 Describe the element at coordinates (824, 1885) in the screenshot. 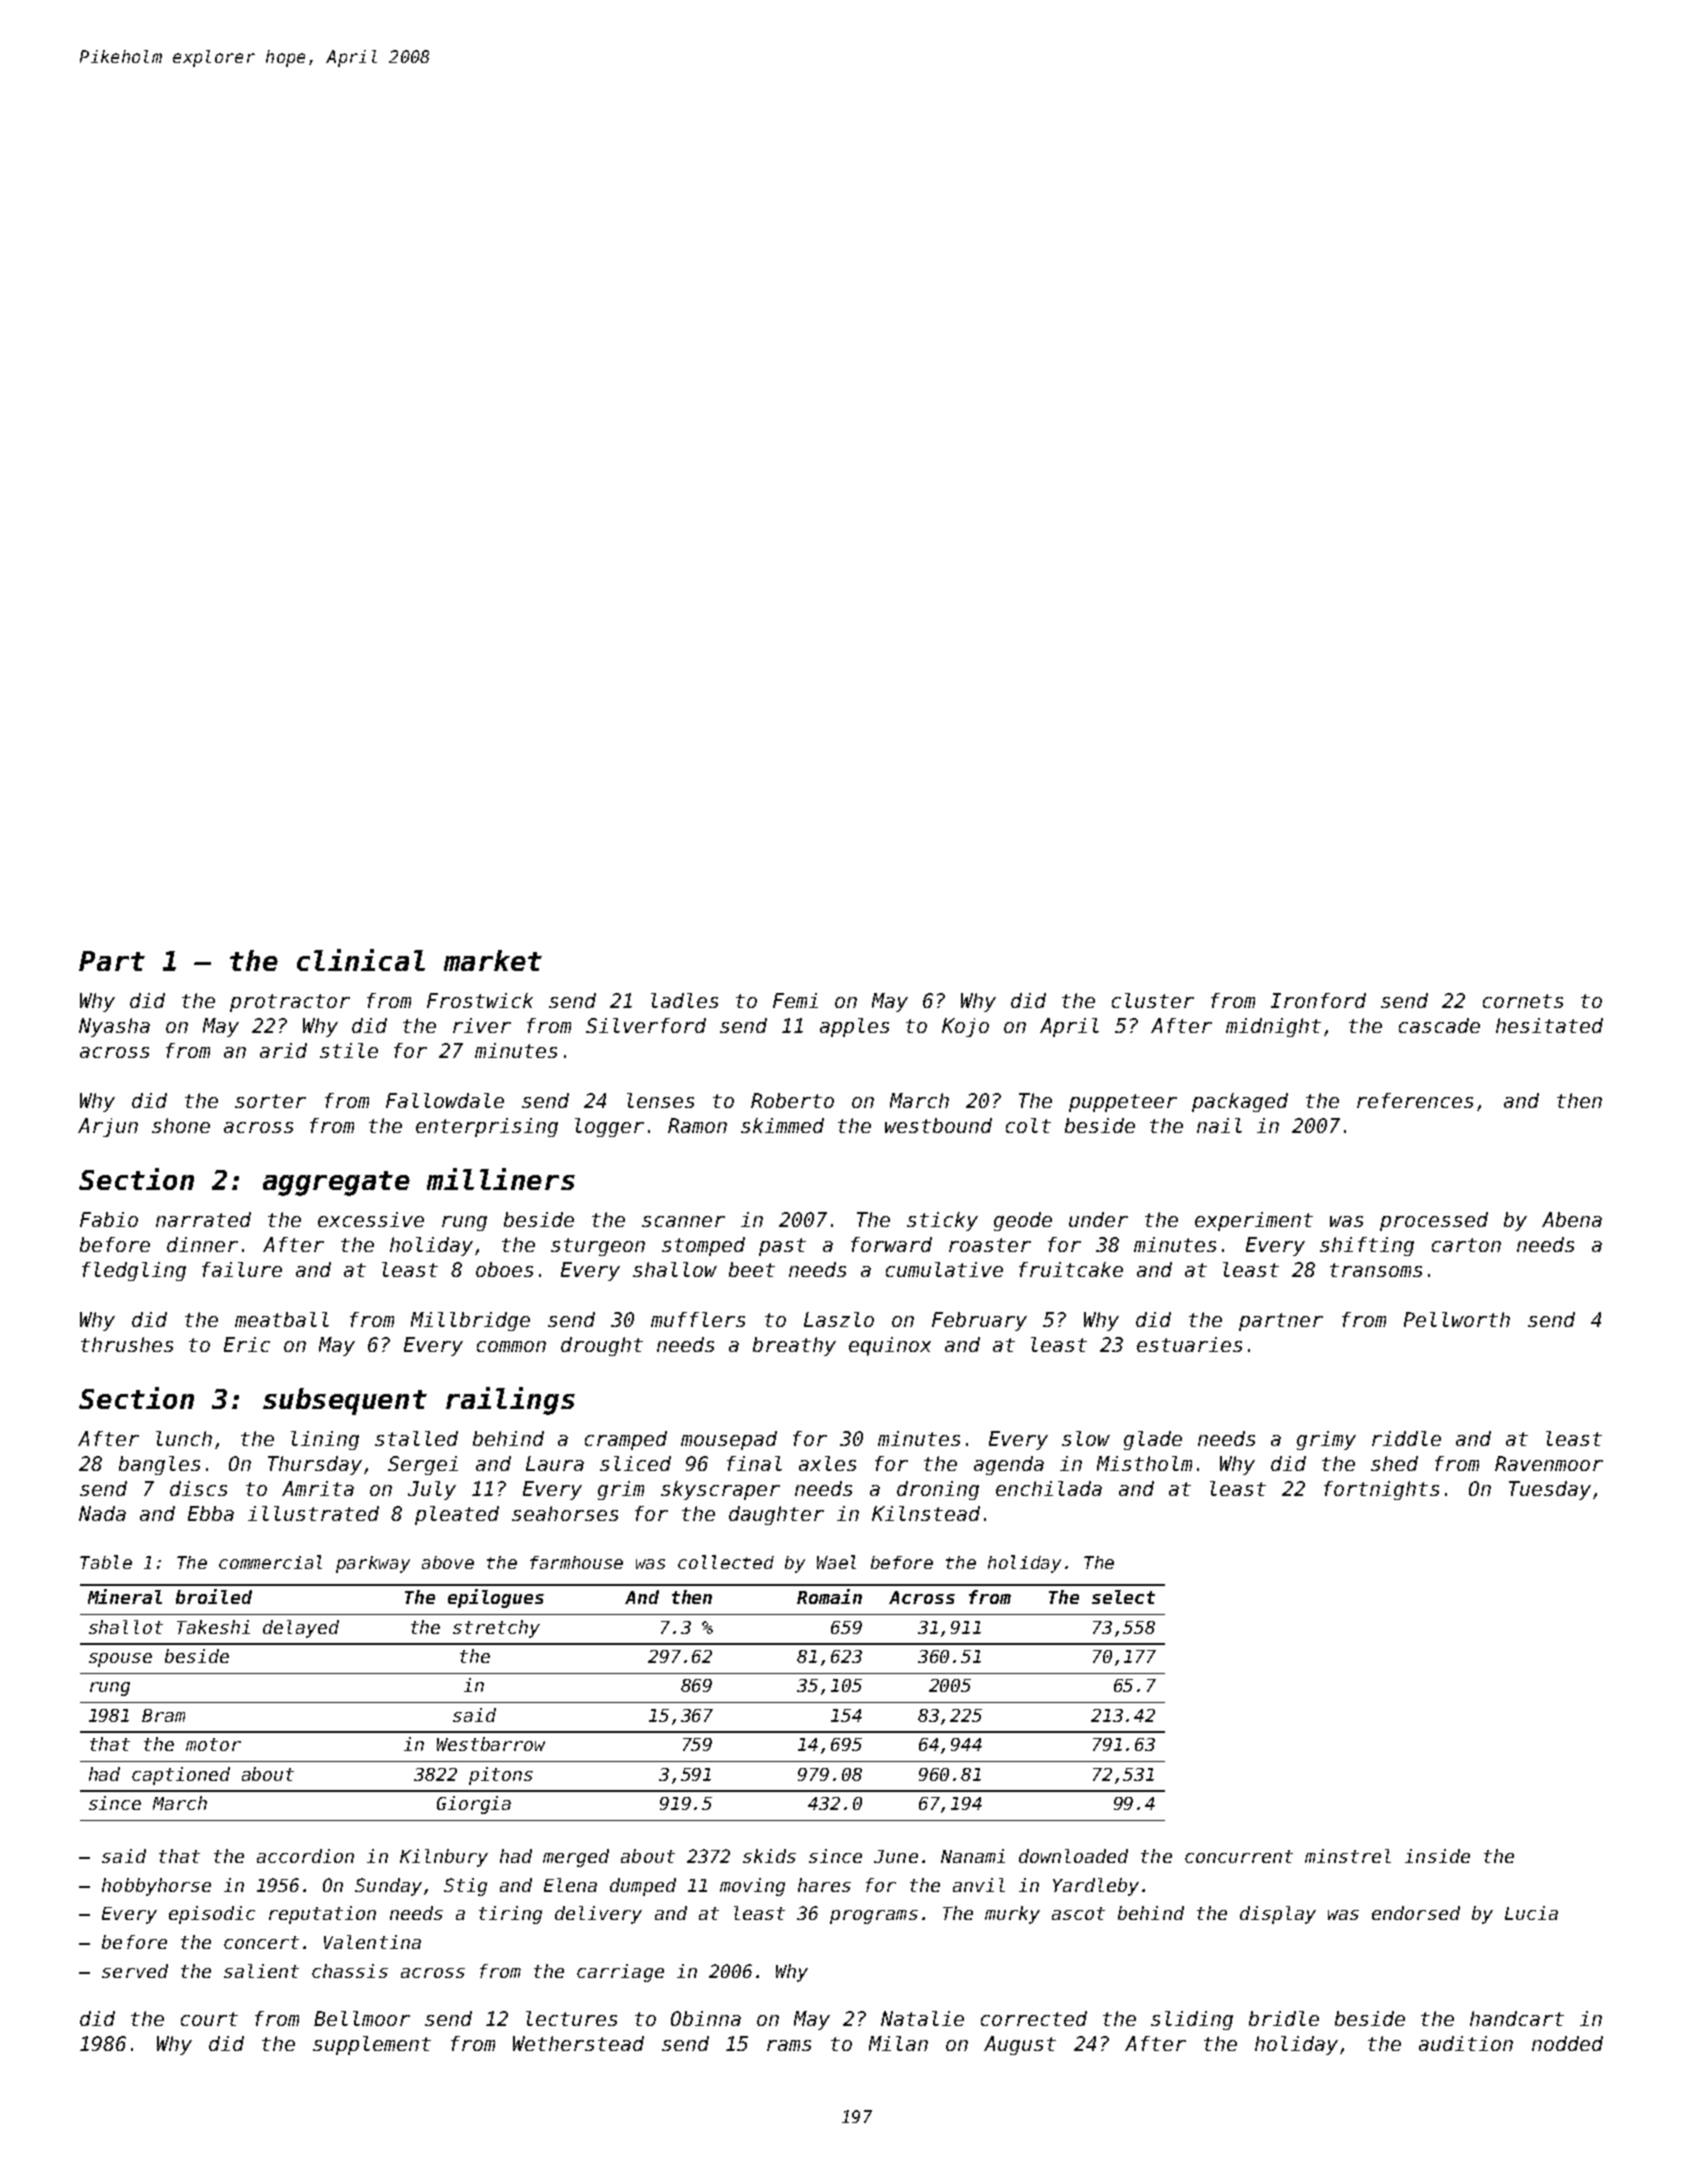

I see `hares` at that location.
